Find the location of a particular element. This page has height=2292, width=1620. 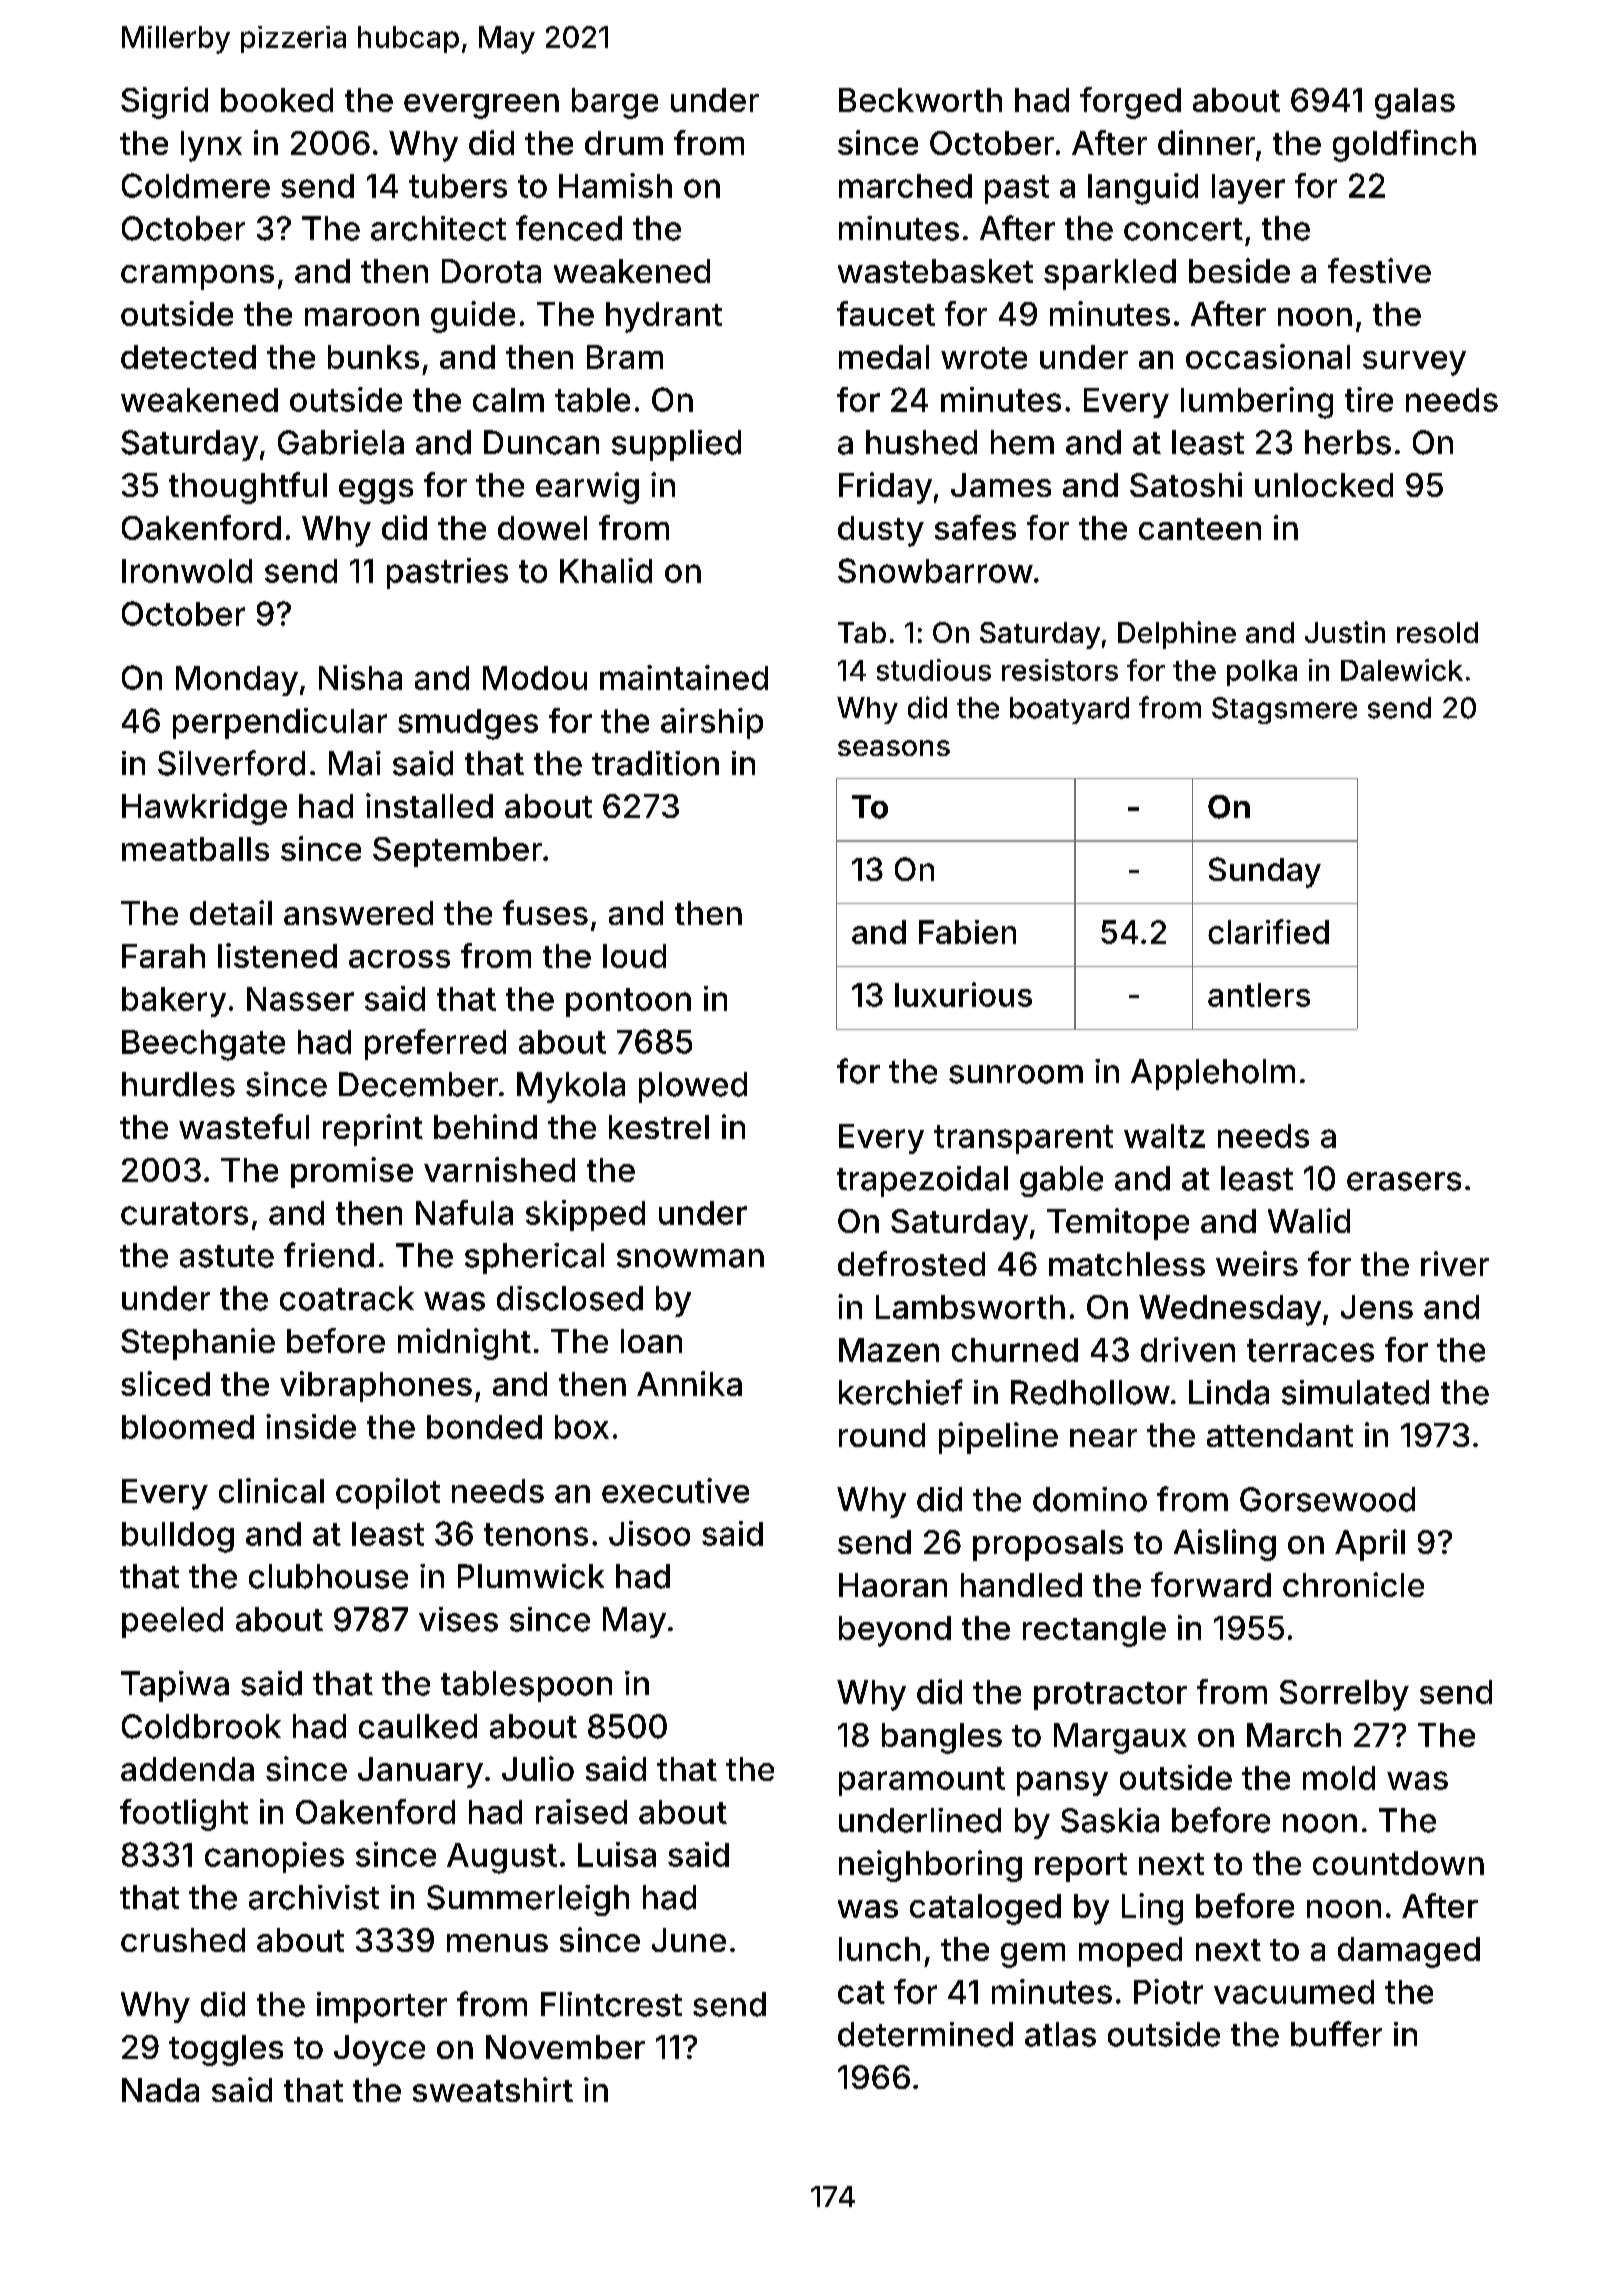

herbs is located at coordinates (1348, 442).
